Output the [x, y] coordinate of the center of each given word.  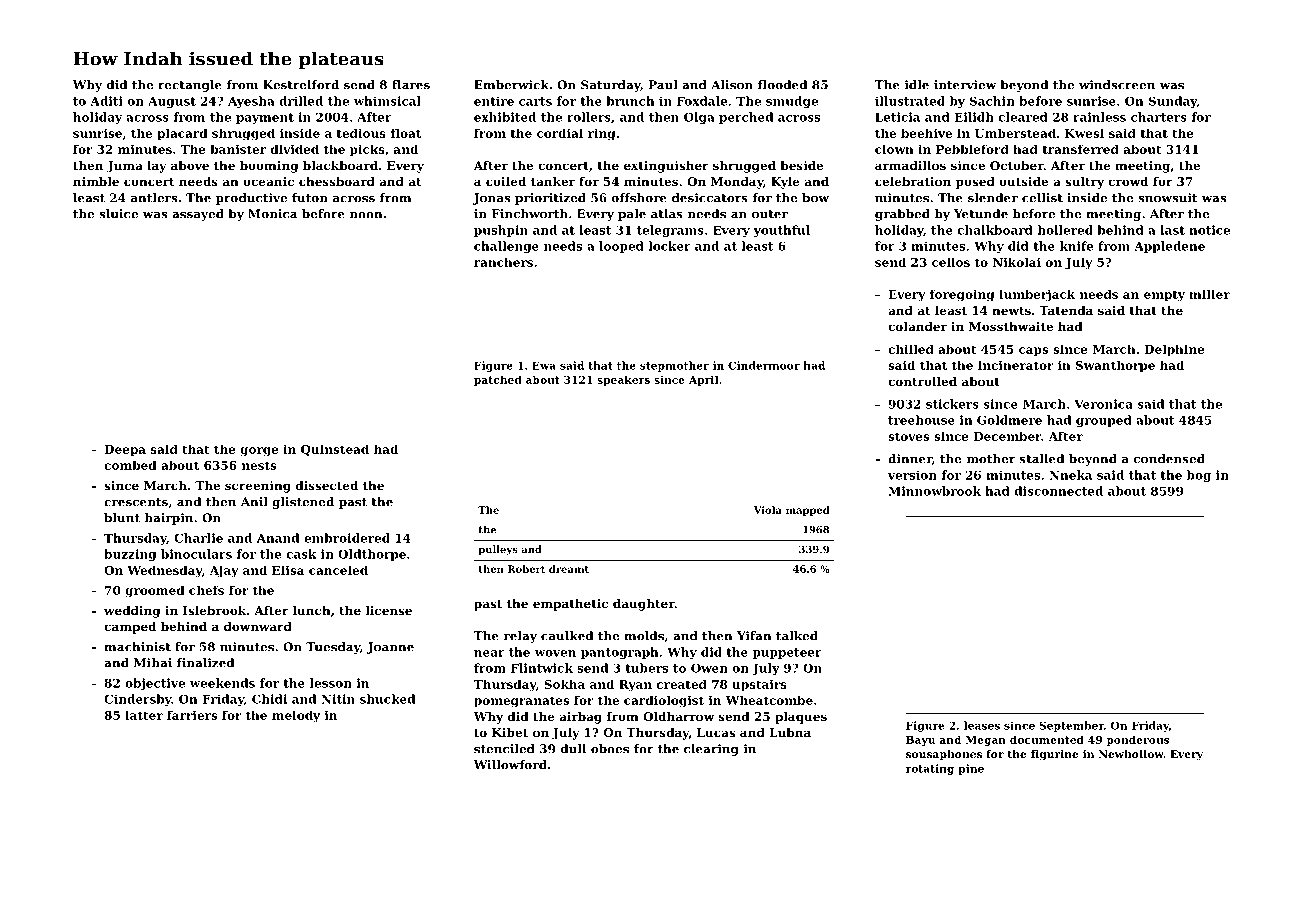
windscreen [1117, 85]
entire [494, 101]
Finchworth [530, 214]
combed [130, 465]
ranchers [503, 262]
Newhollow [1131, 754]
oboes [610, 749]
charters [1159, 117]
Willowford [510, 765]
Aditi [106, 101]
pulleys [498, 550]
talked [797, 636]
